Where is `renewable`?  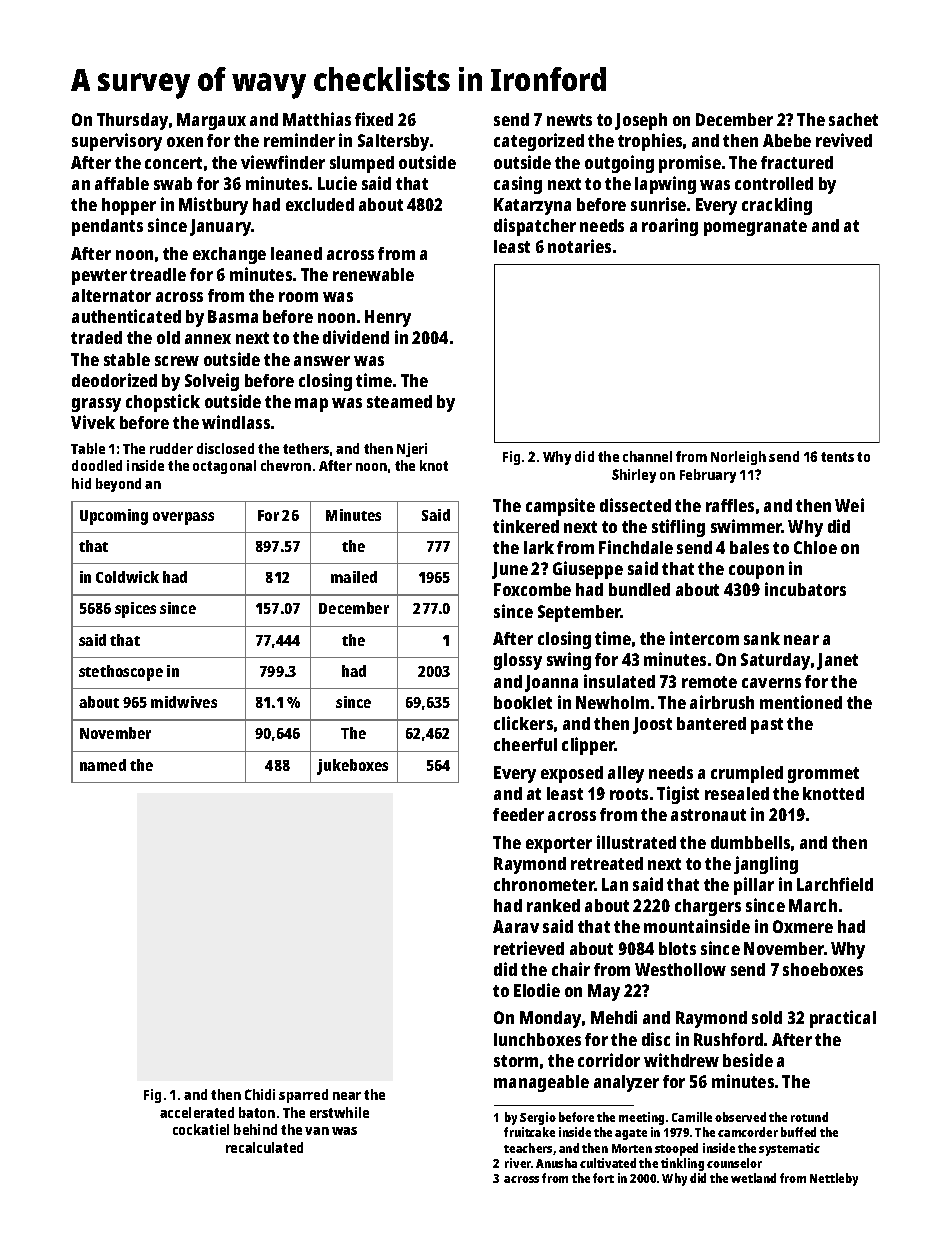
renewable is located at coordinates (373, 274).
